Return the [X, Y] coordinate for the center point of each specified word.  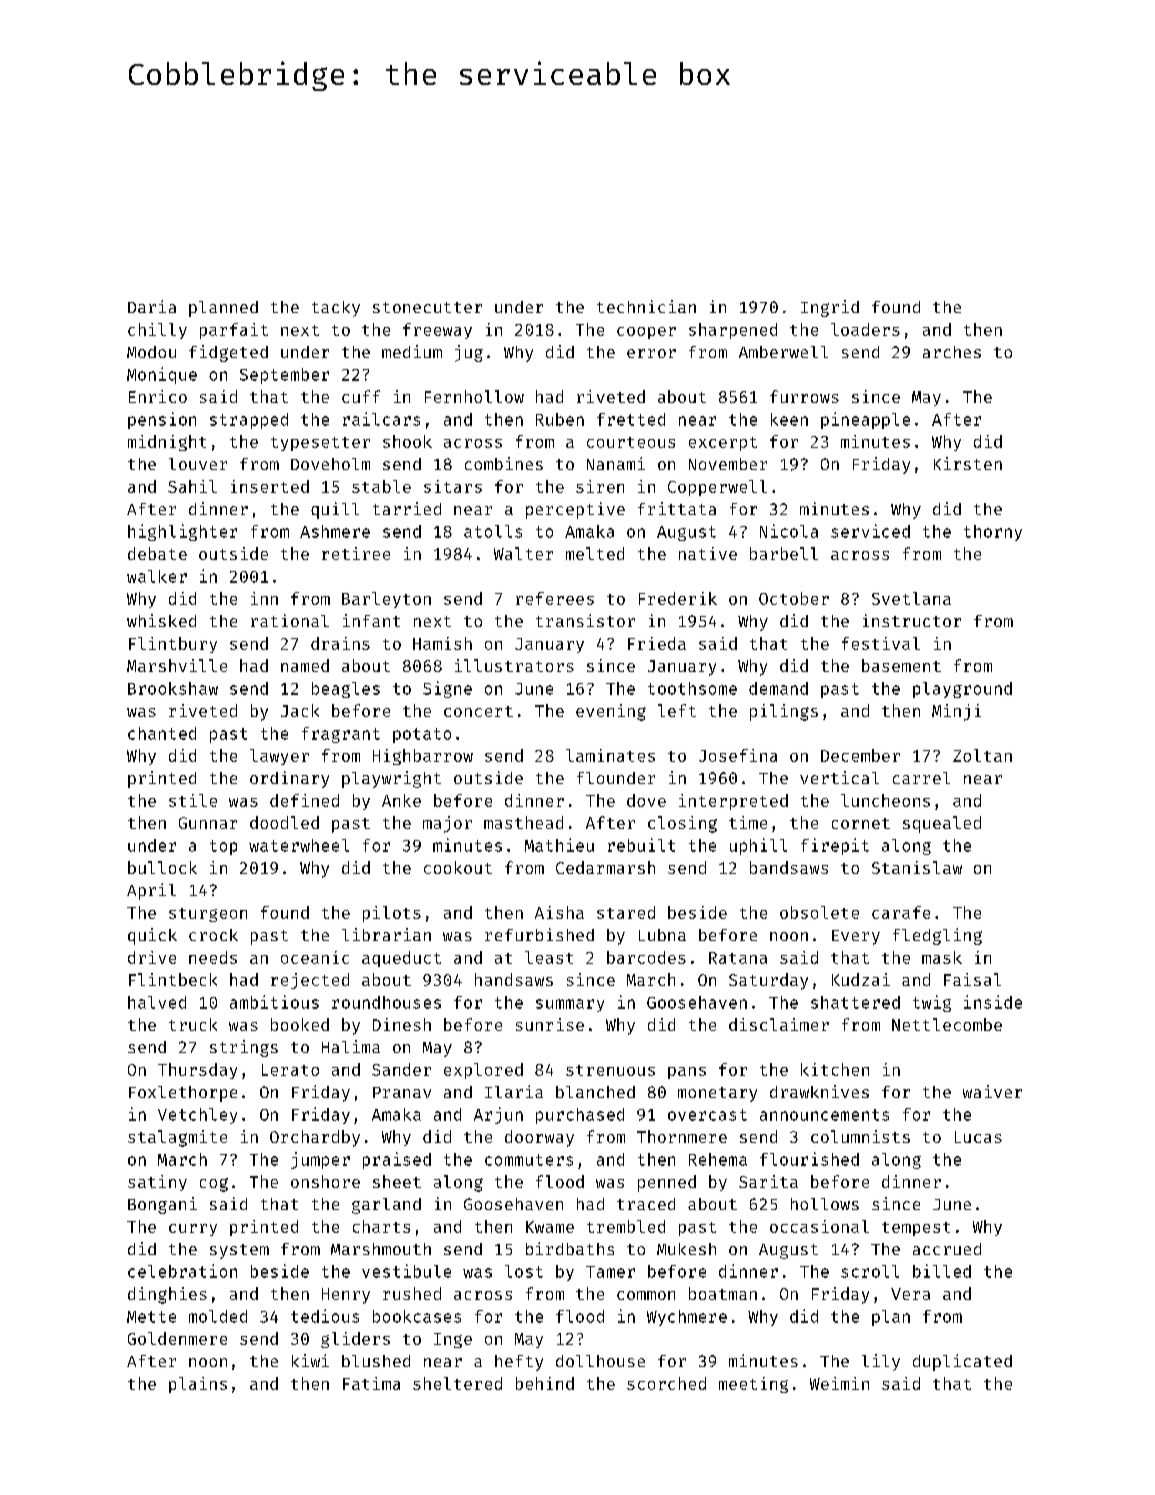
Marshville [177, 665]
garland [386, 1206]
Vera [910, 1294]
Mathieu [559, 845]
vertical [839, 777]
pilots [392, 914]
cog [214, 1185]
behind [545, 1383]
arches [952, 352]
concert [478, 711]
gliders [355, 1340]
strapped [249, 421]
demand [778, 688]
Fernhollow [474, 396]
